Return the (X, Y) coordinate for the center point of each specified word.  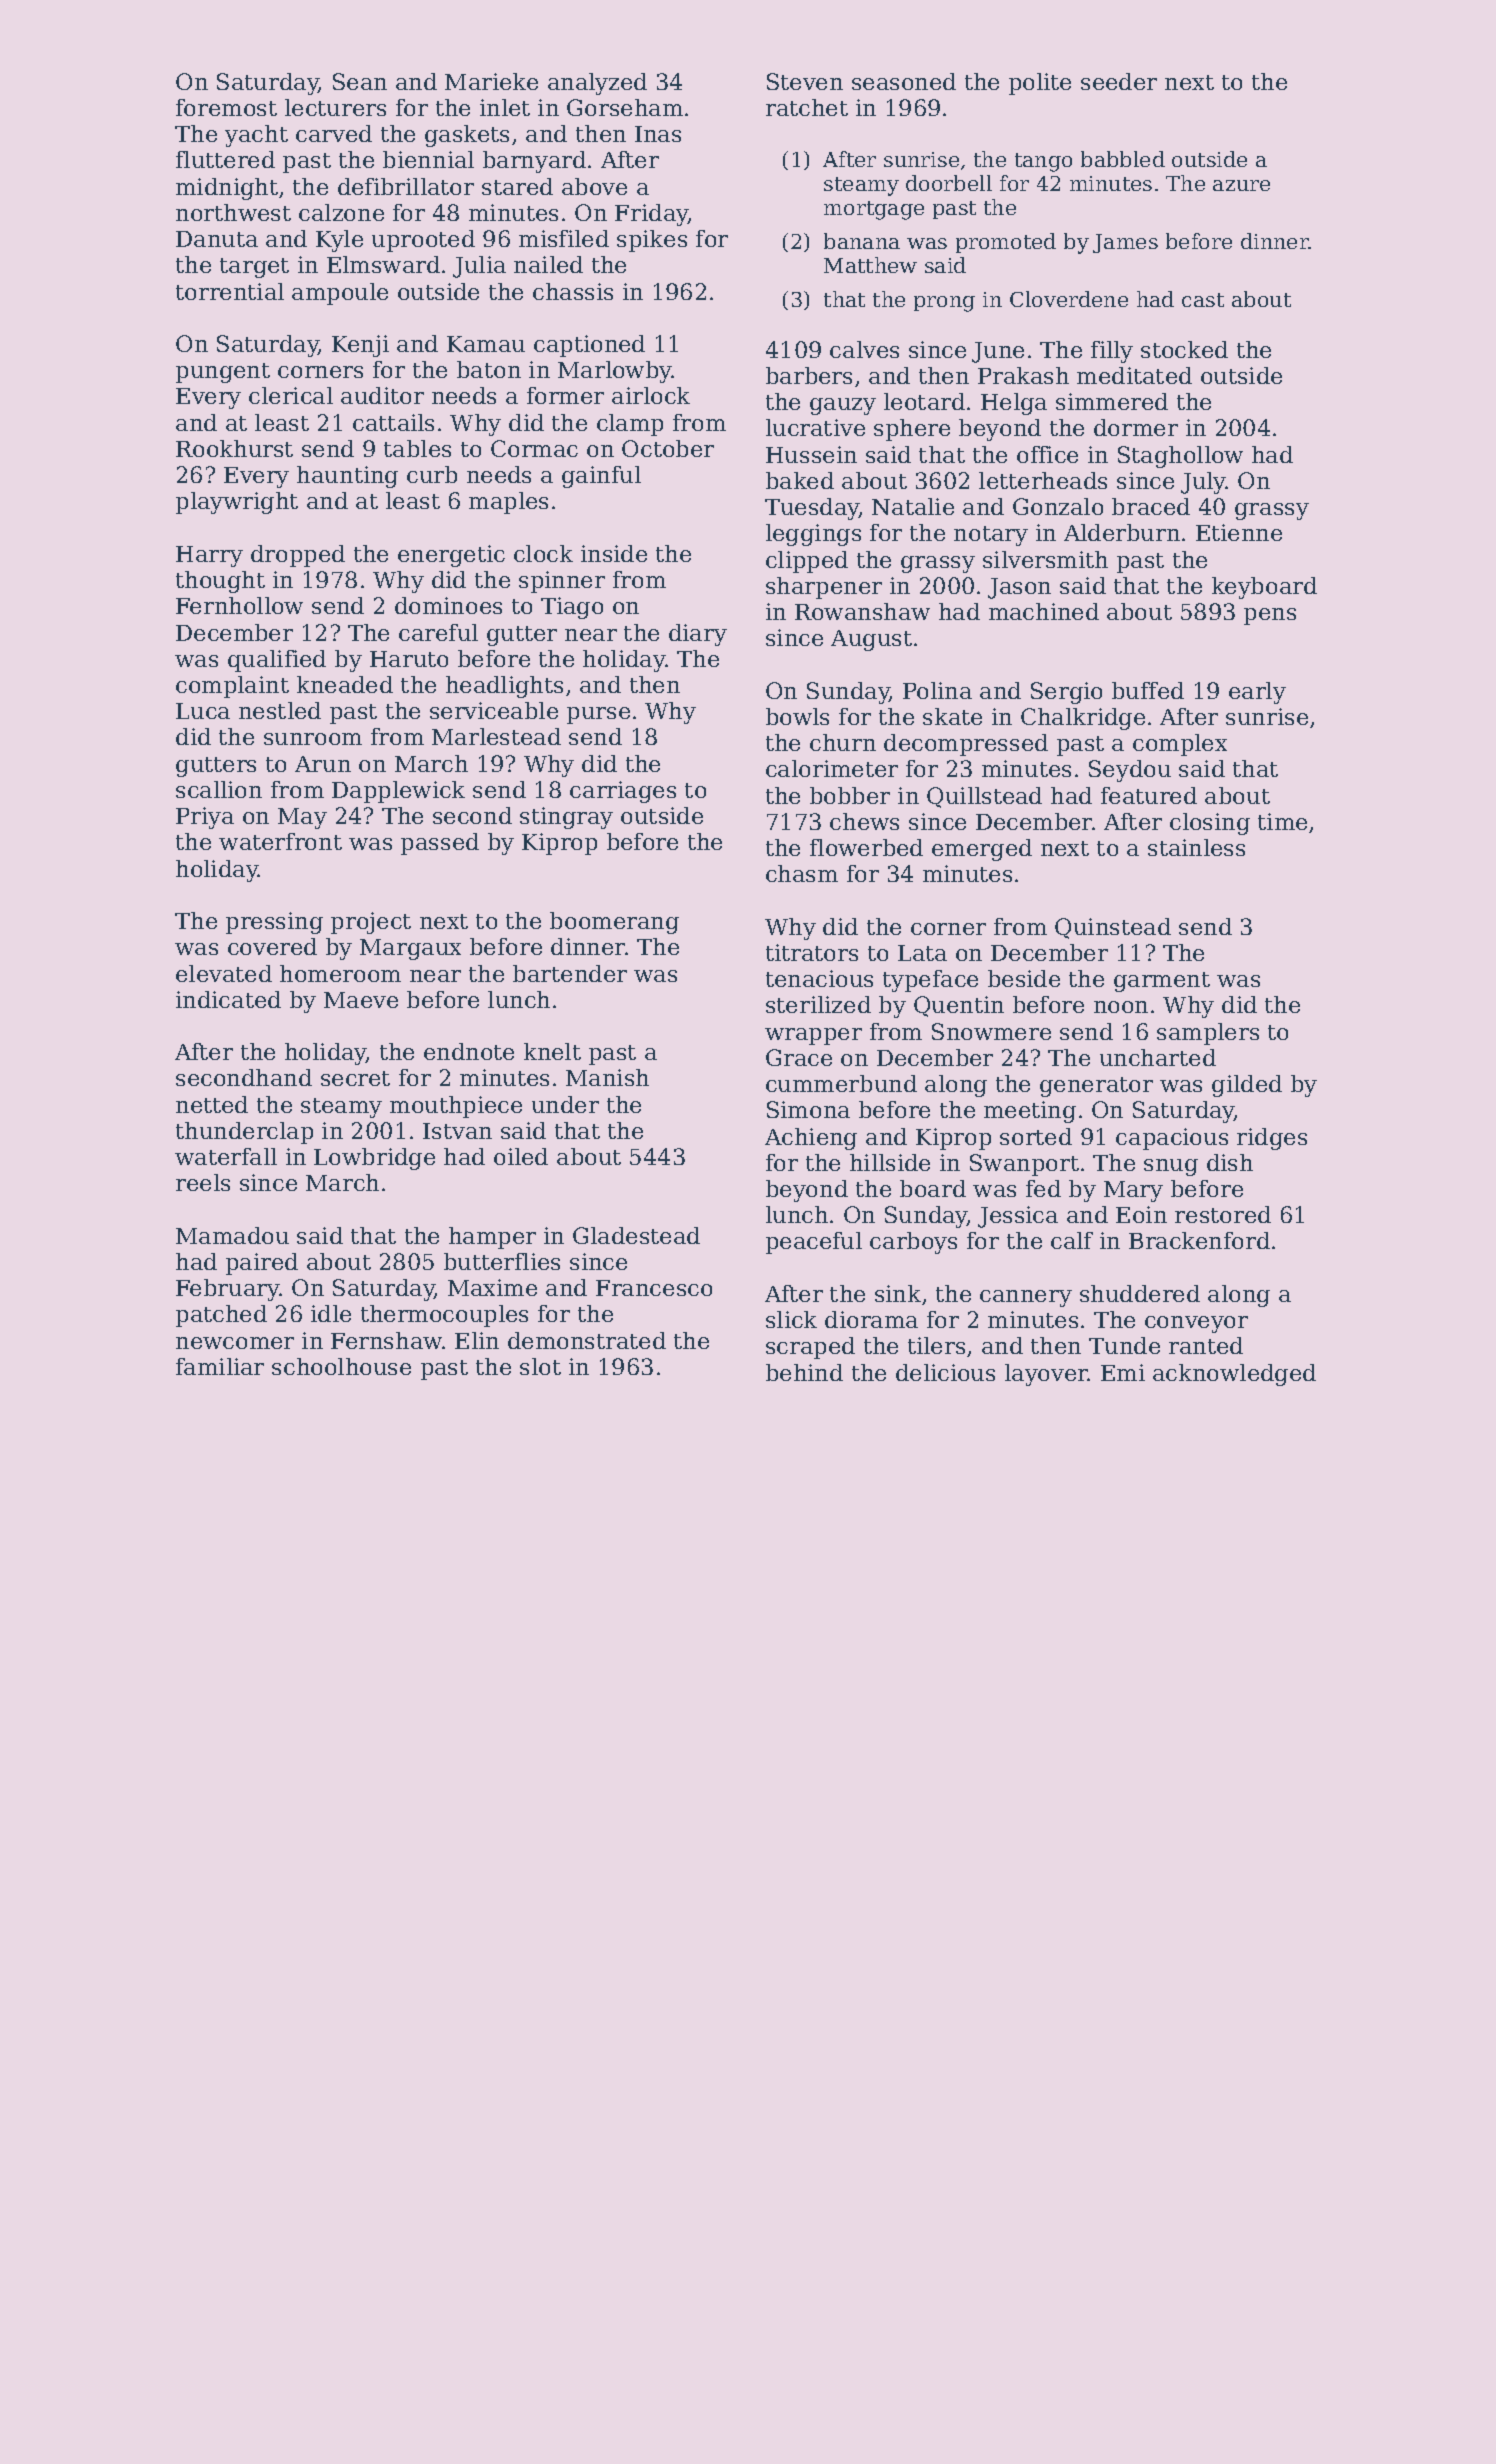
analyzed (597, 84)
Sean (360, 81)
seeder (1119, 81)
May (302, 818)
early (1257, 693)
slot (540, 1366)
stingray (566, 818)
